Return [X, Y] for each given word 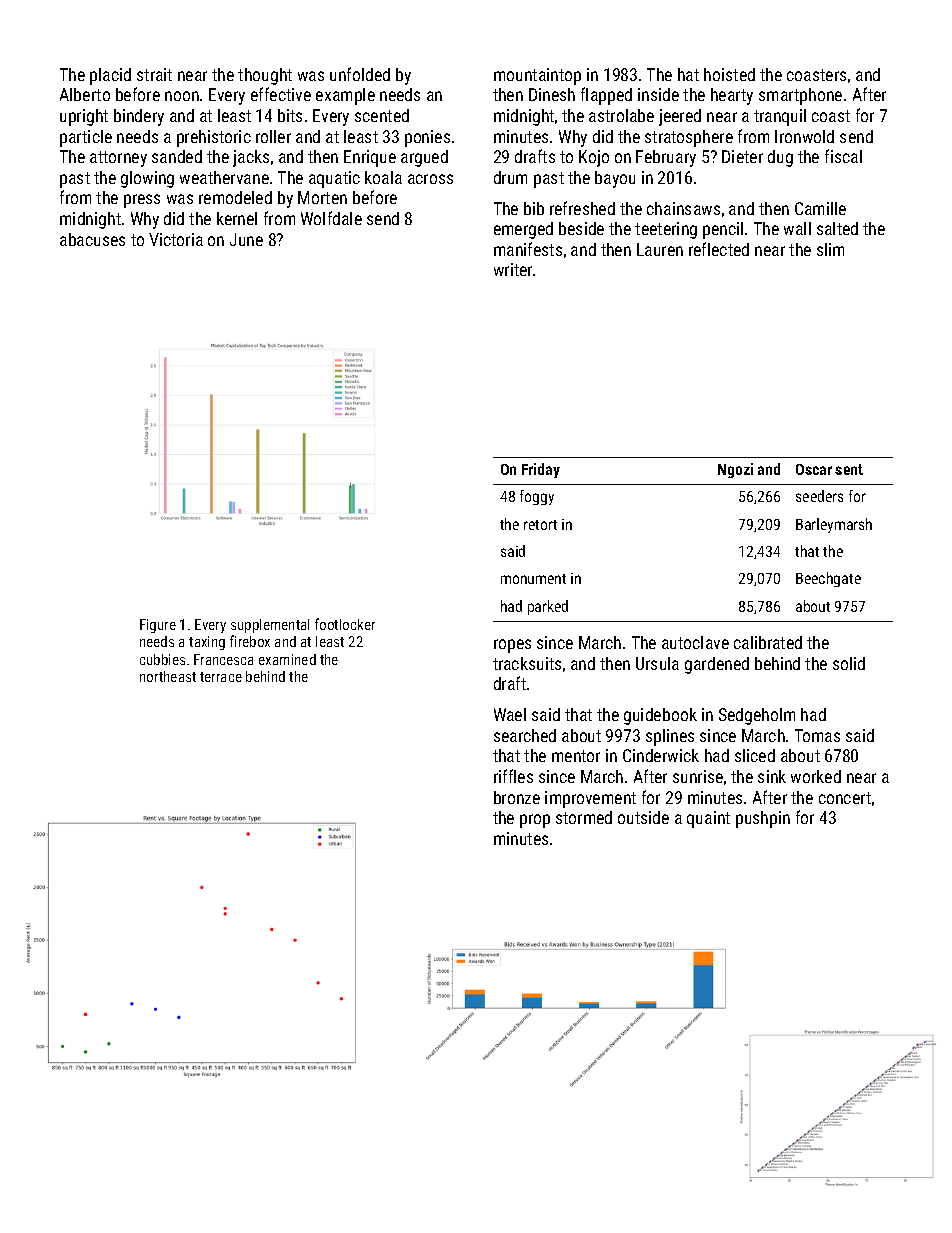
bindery [139, 117]
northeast [168, 676]
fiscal [843, 156]
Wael [510, 714]
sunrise [698, 776]
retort [540, 525]
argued [424, 158]
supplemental [270, 626]
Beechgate [828, 579]
